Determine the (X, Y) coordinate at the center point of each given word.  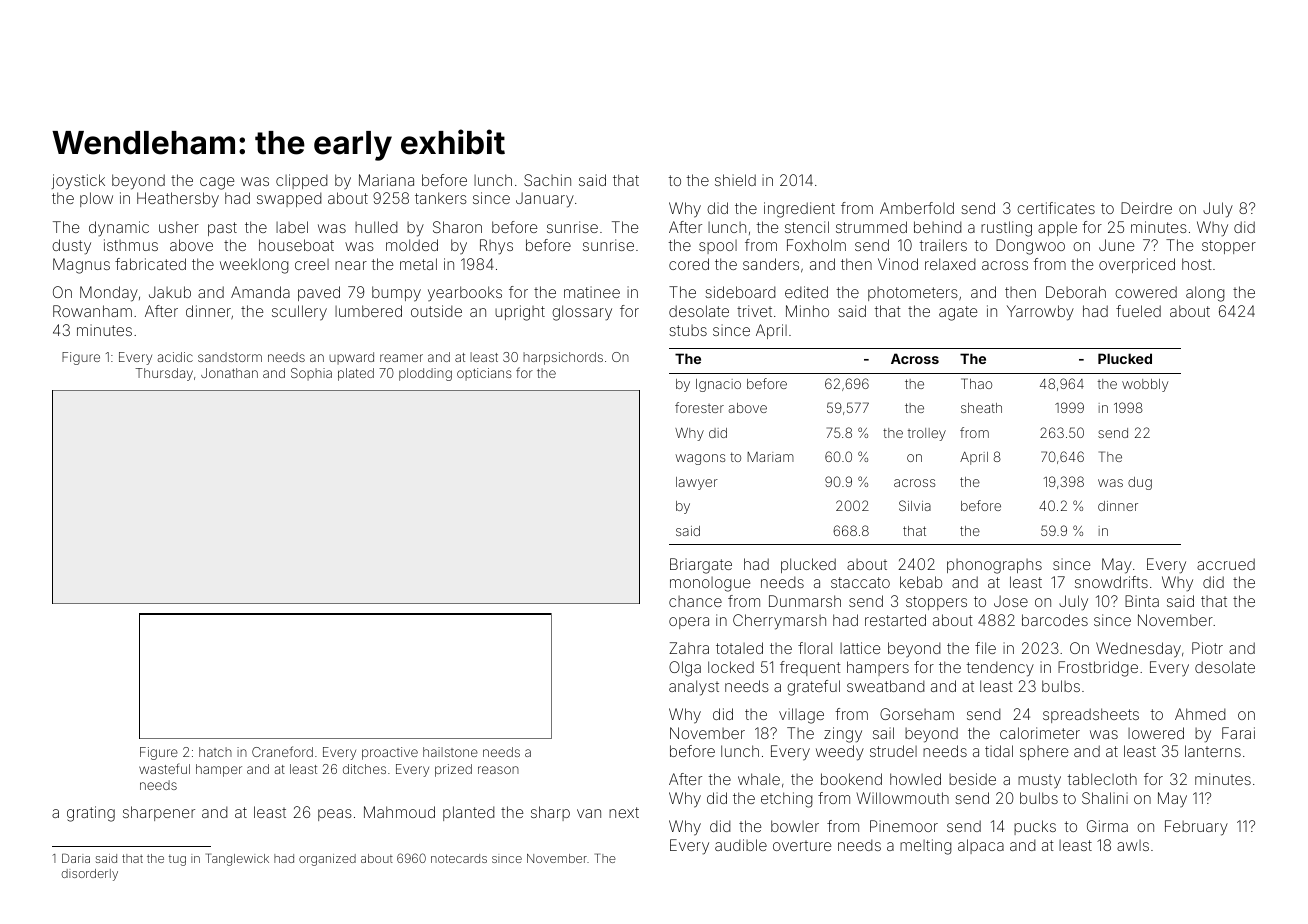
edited (806, 292)
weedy (840, 753)
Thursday (164, 374)
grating (91, 814)
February (1196, 828)
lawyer (697, 483)
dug (1140, 483)
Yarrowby (1040, 313)
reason (498, 770)
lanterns (1213, 751)
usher (179, 227)
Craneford (282, 751)
